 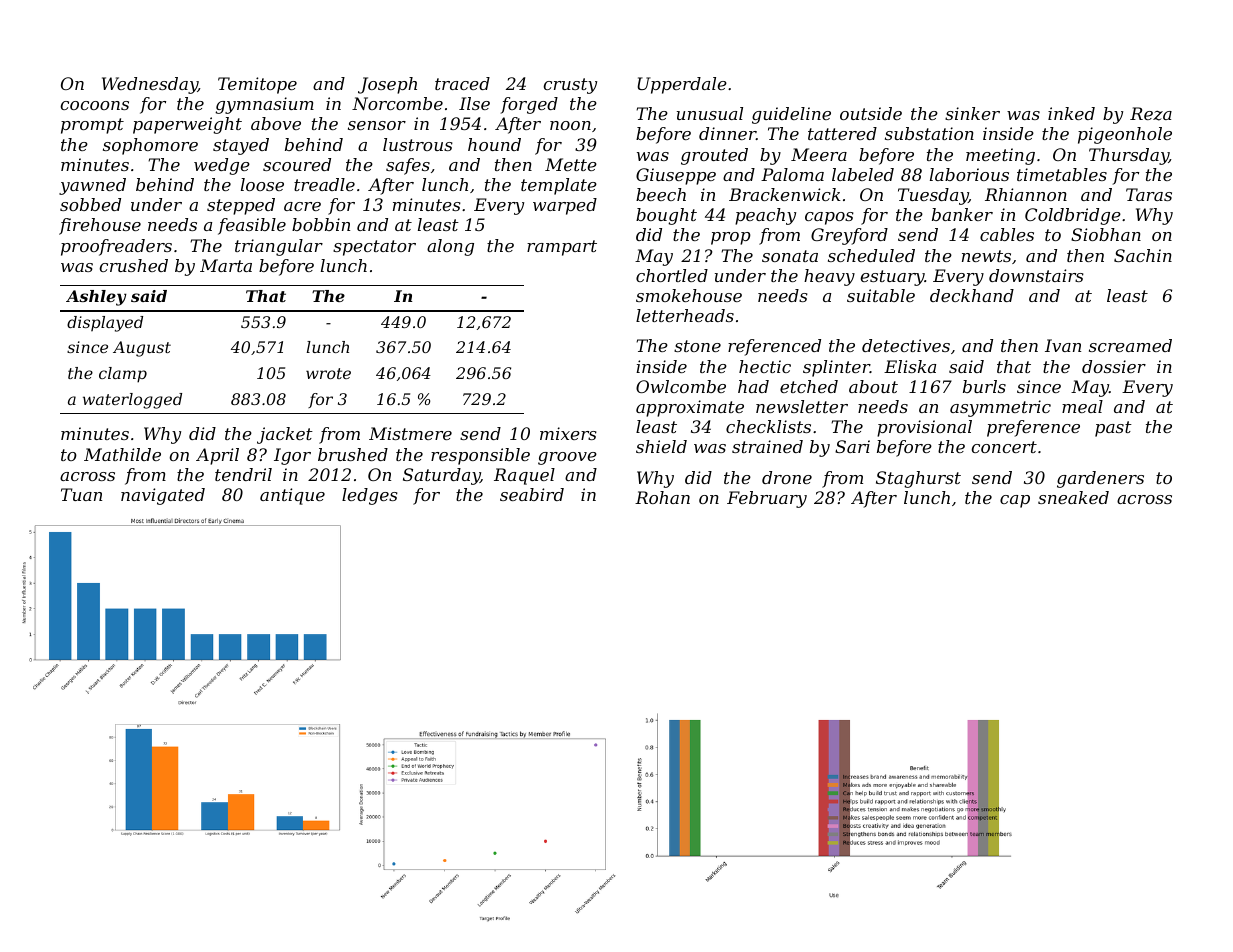 What do you see at coordinates (1114, 366) in the screenshot?
I see `dossier` at bounding box center [1114, 366].
